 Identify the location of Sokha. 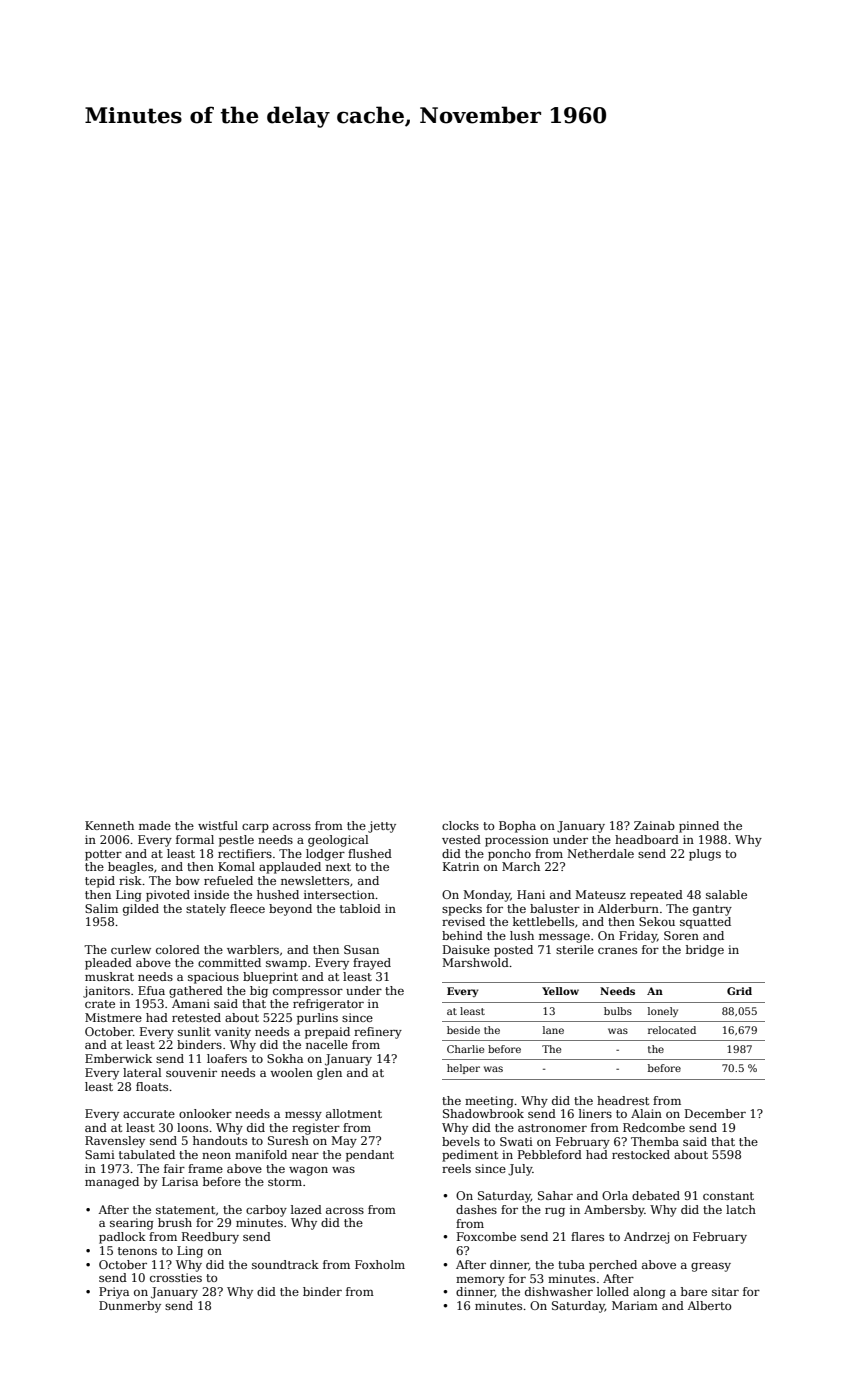
(285, 1058).
